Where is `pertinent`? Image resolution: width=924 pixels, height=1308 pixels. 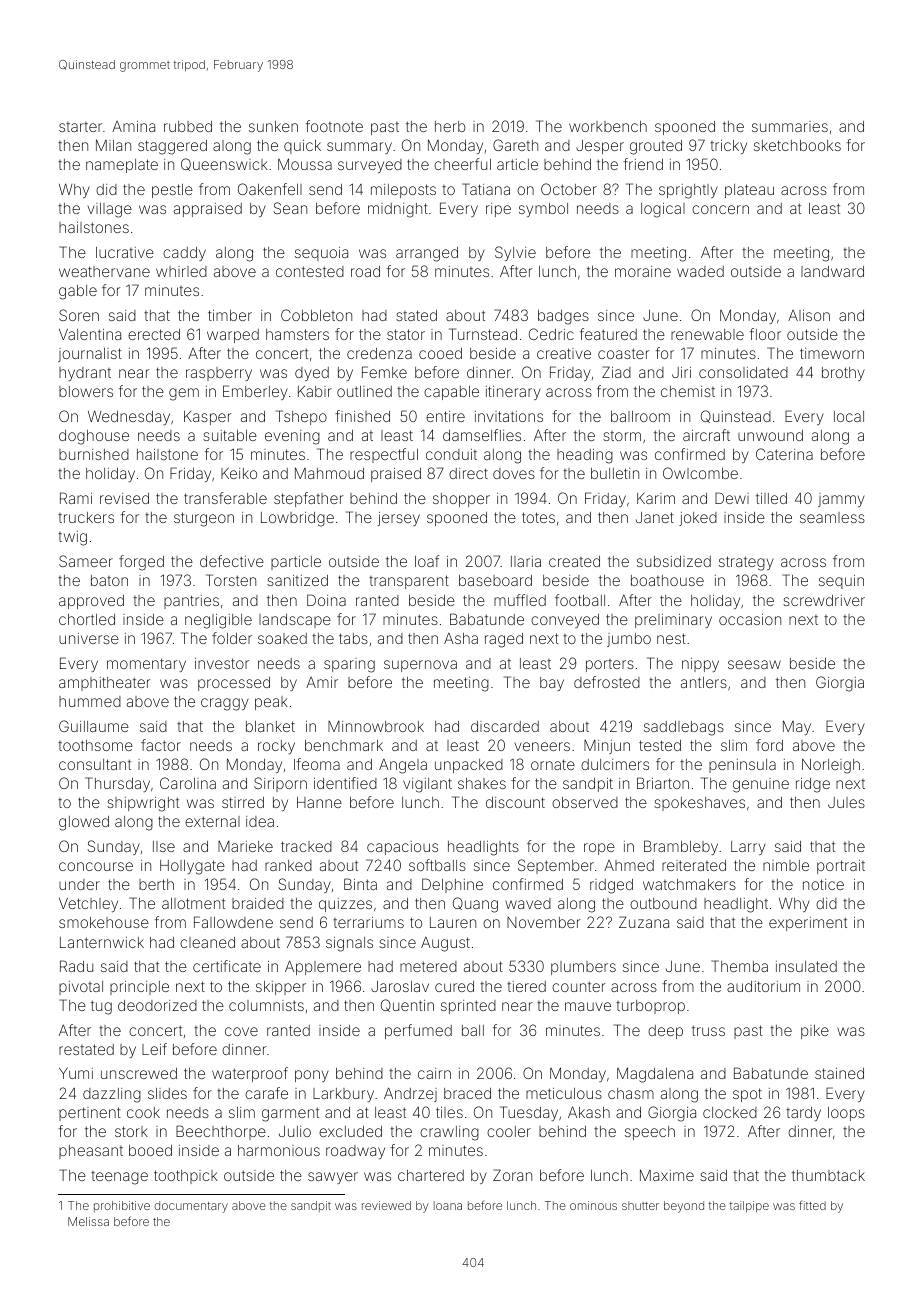
pertinent is located at coordinates (90, 1114).
